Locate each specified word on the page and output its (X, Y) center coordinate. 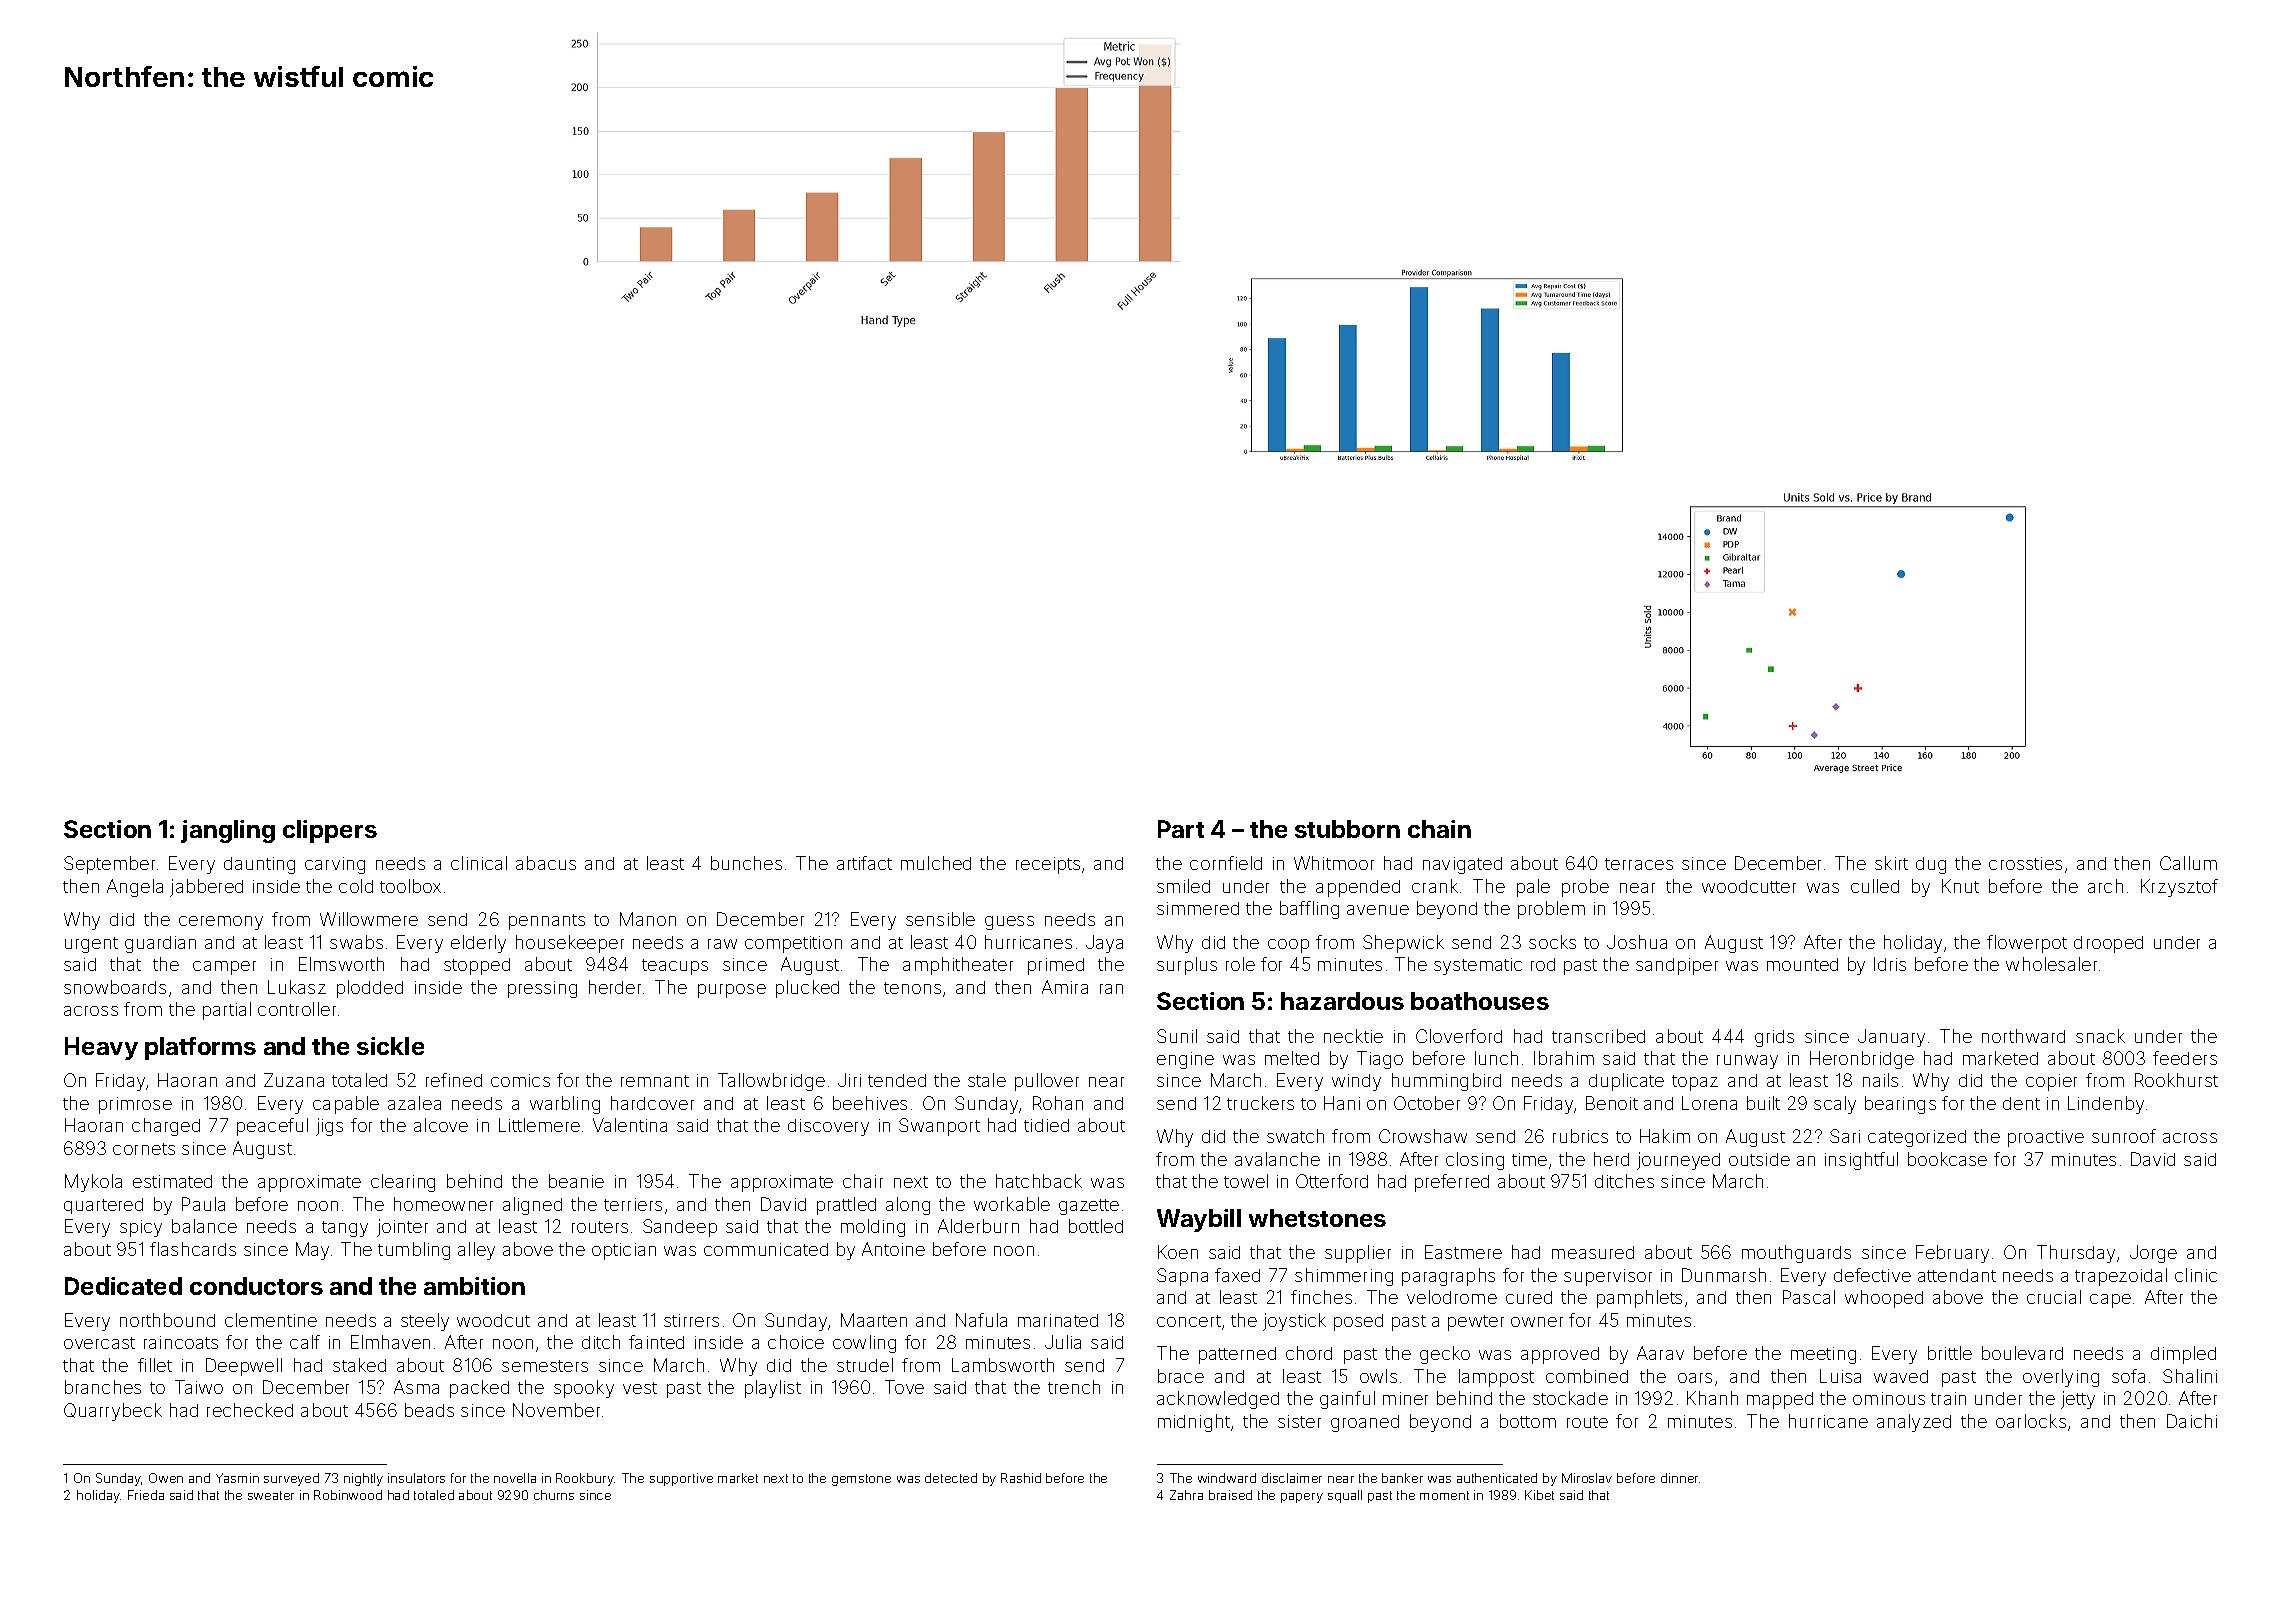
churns (554, 1495)
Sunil (1177, 1036)
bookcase (1947, 1159)
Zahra (1186, 1495)
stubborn (1347, 829)
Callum (2188, 863)
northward (2023, 1036)
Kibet (1539, 1495)
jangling (228, 831)
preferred (1452, 1183)
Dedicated (123, 1286)
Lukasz (297, 987)
